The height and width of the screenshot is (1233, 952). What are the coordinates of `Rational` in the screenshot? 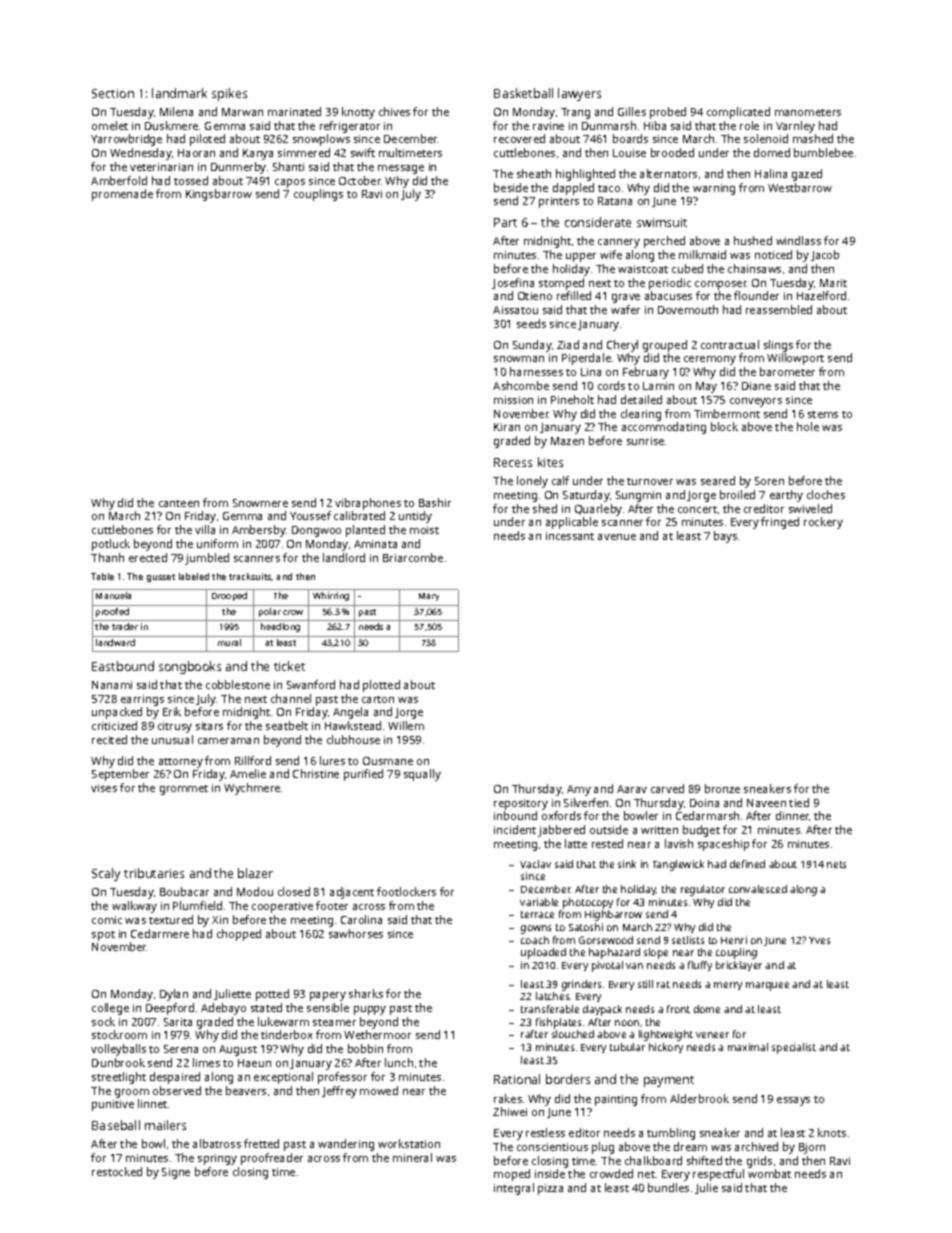 It's located at (517, 1079).
